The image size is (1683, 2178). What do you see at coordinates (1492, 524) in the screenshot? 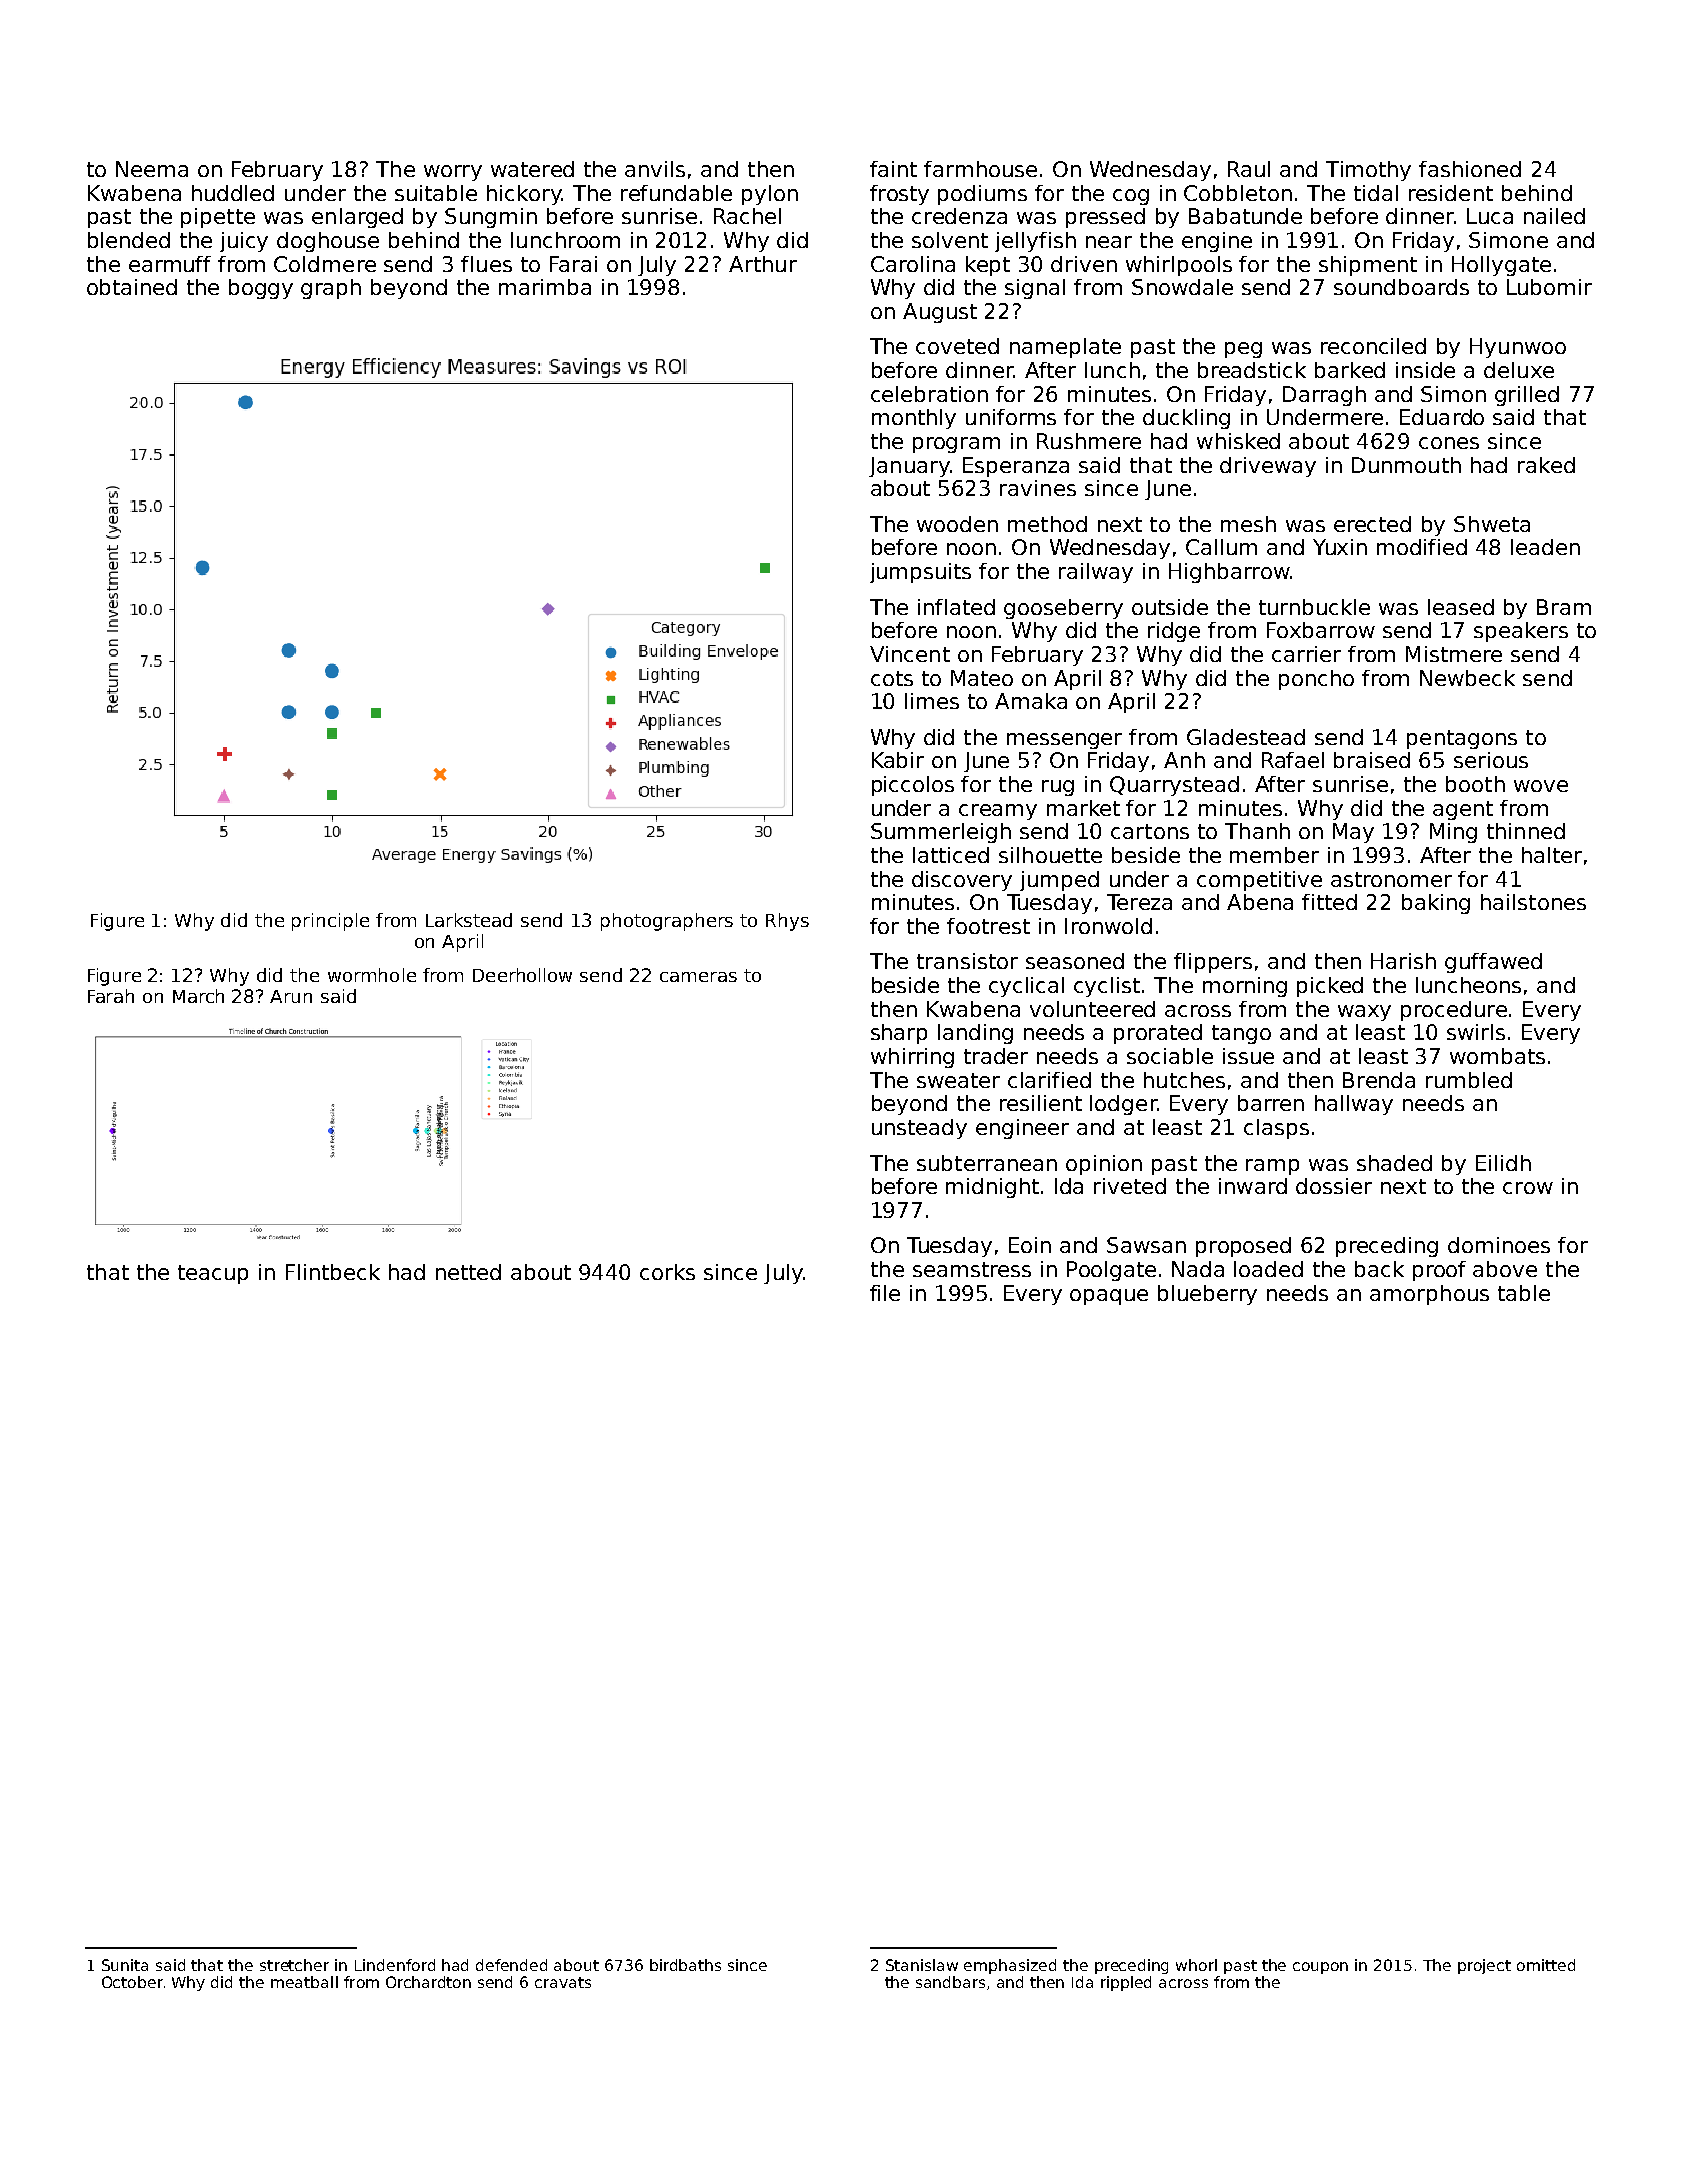
I see `Shweta` at bounding box center [1492, 524].
